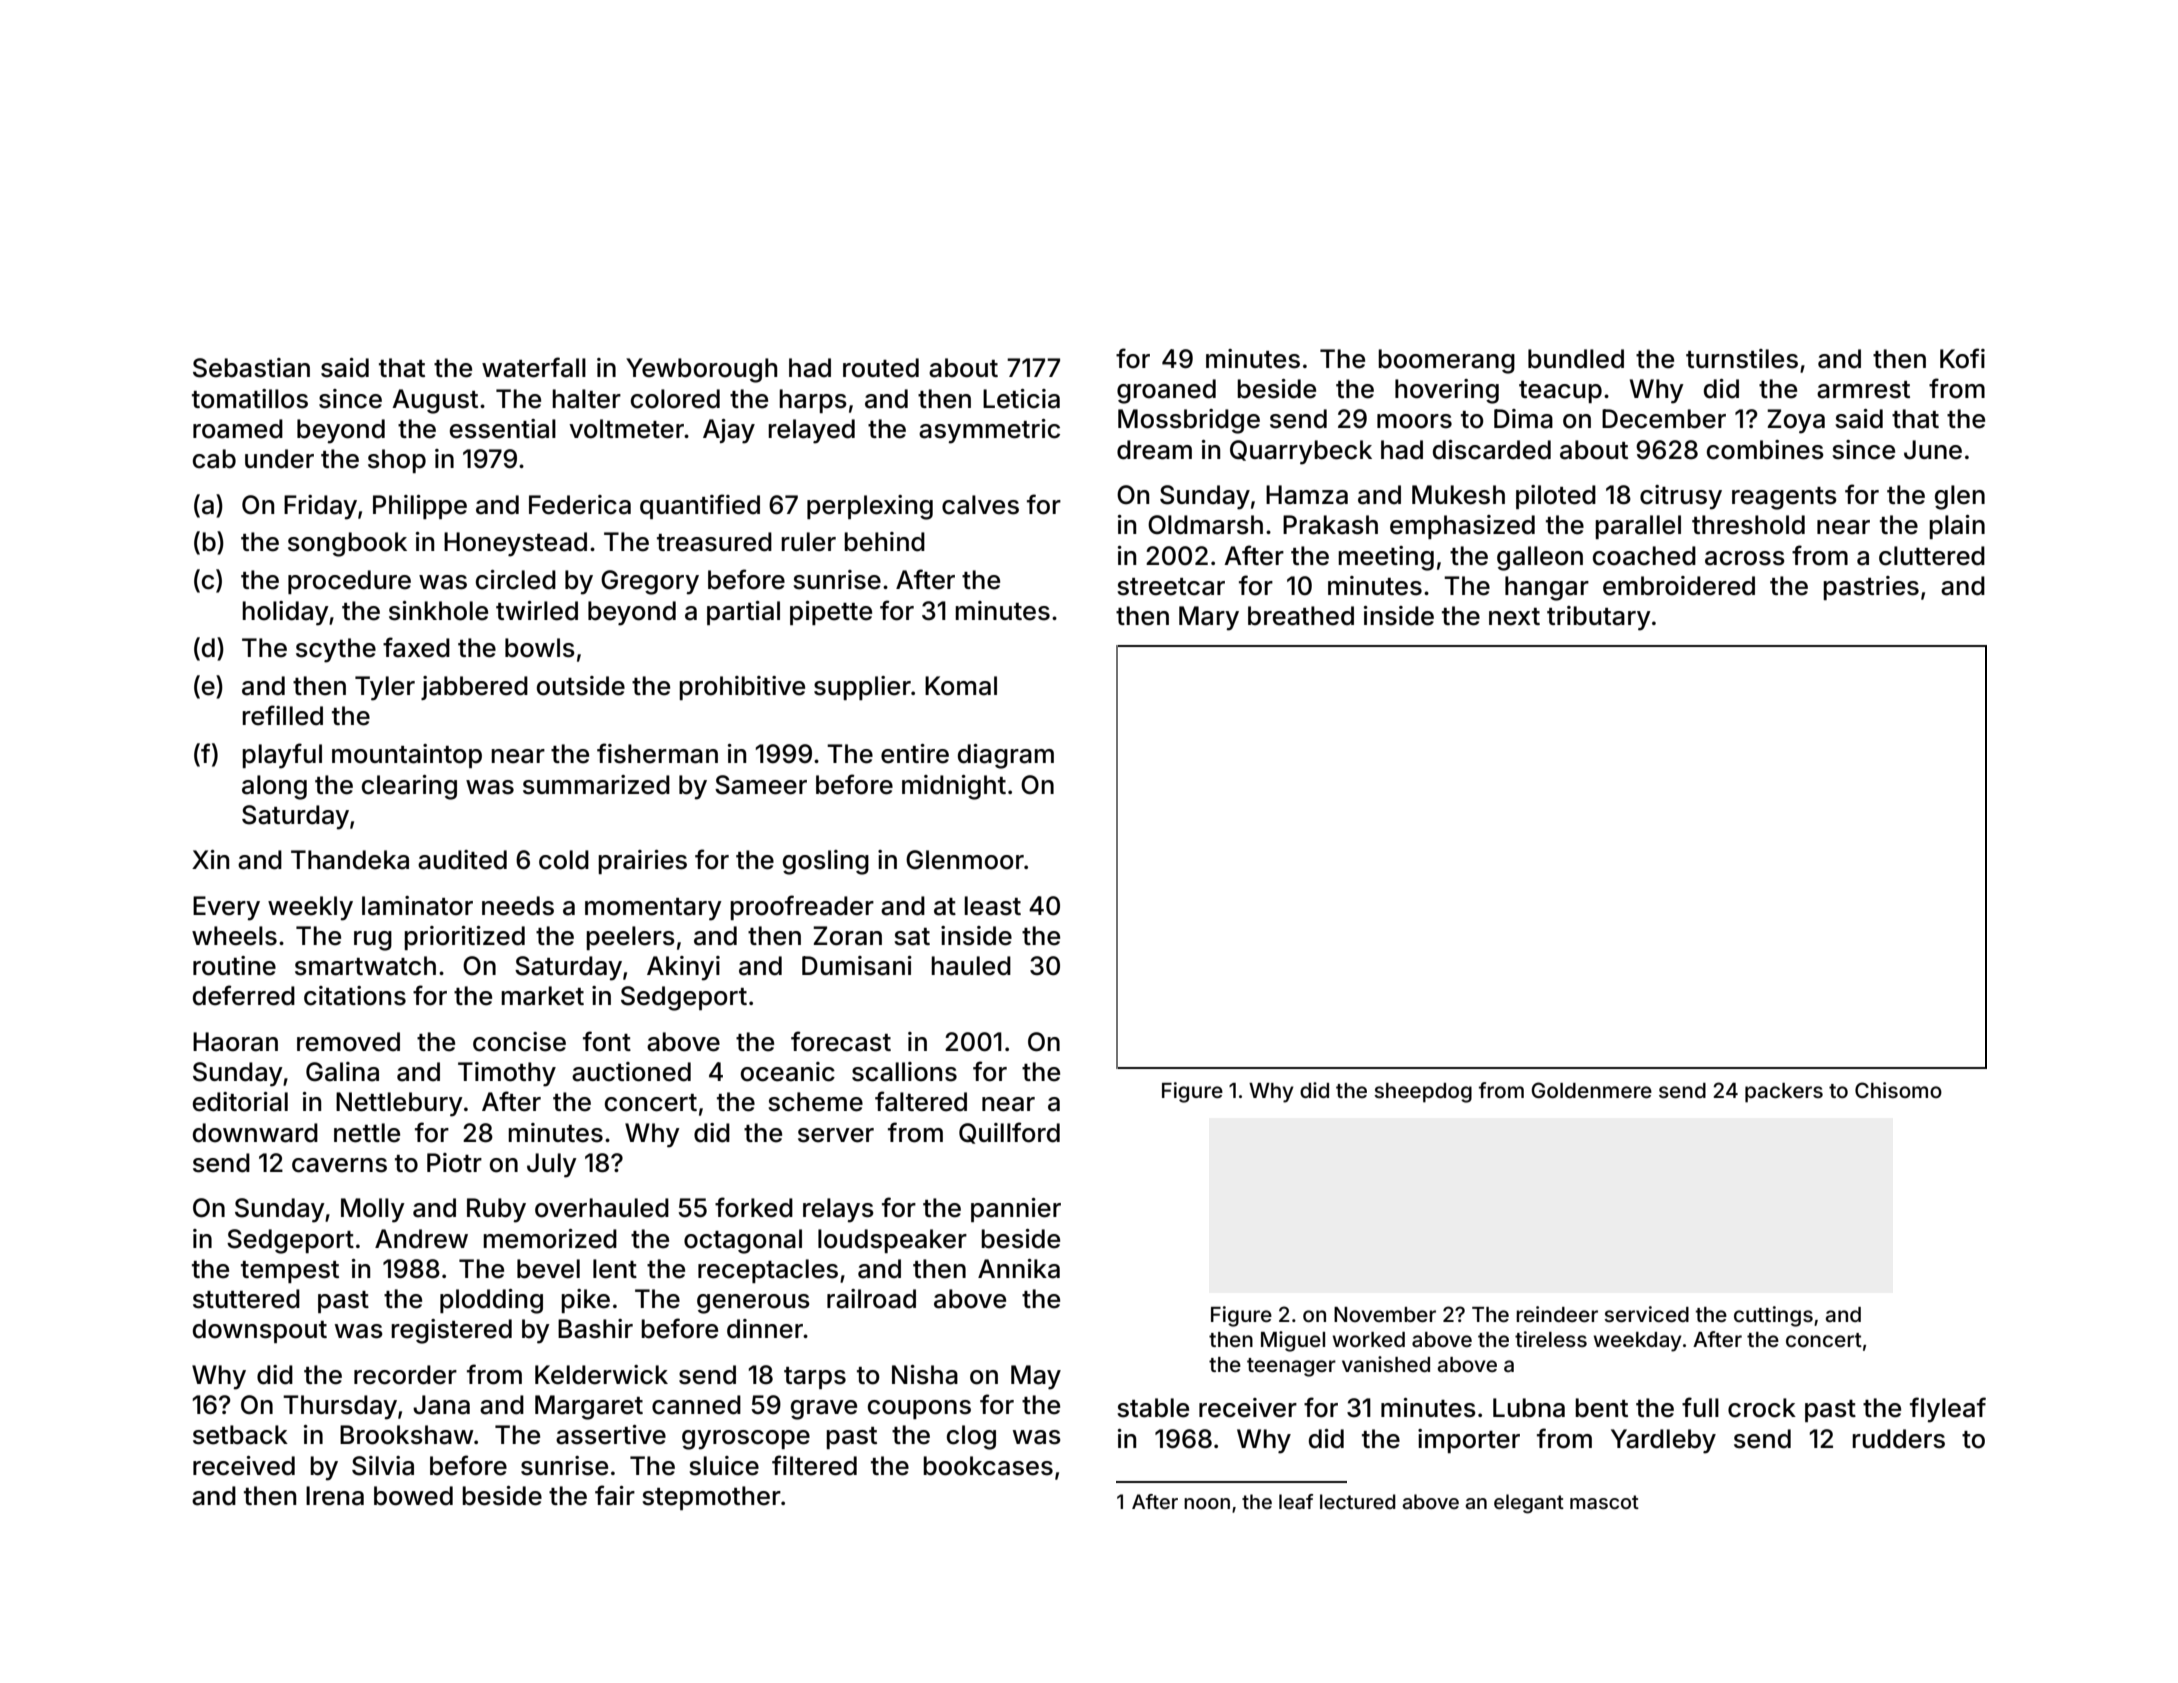 Image resolution: width=2178 pixels, height=1683 pixels. Describe the element at coordinates (1551, 1339) in the image. I see `tireless` at that location.
